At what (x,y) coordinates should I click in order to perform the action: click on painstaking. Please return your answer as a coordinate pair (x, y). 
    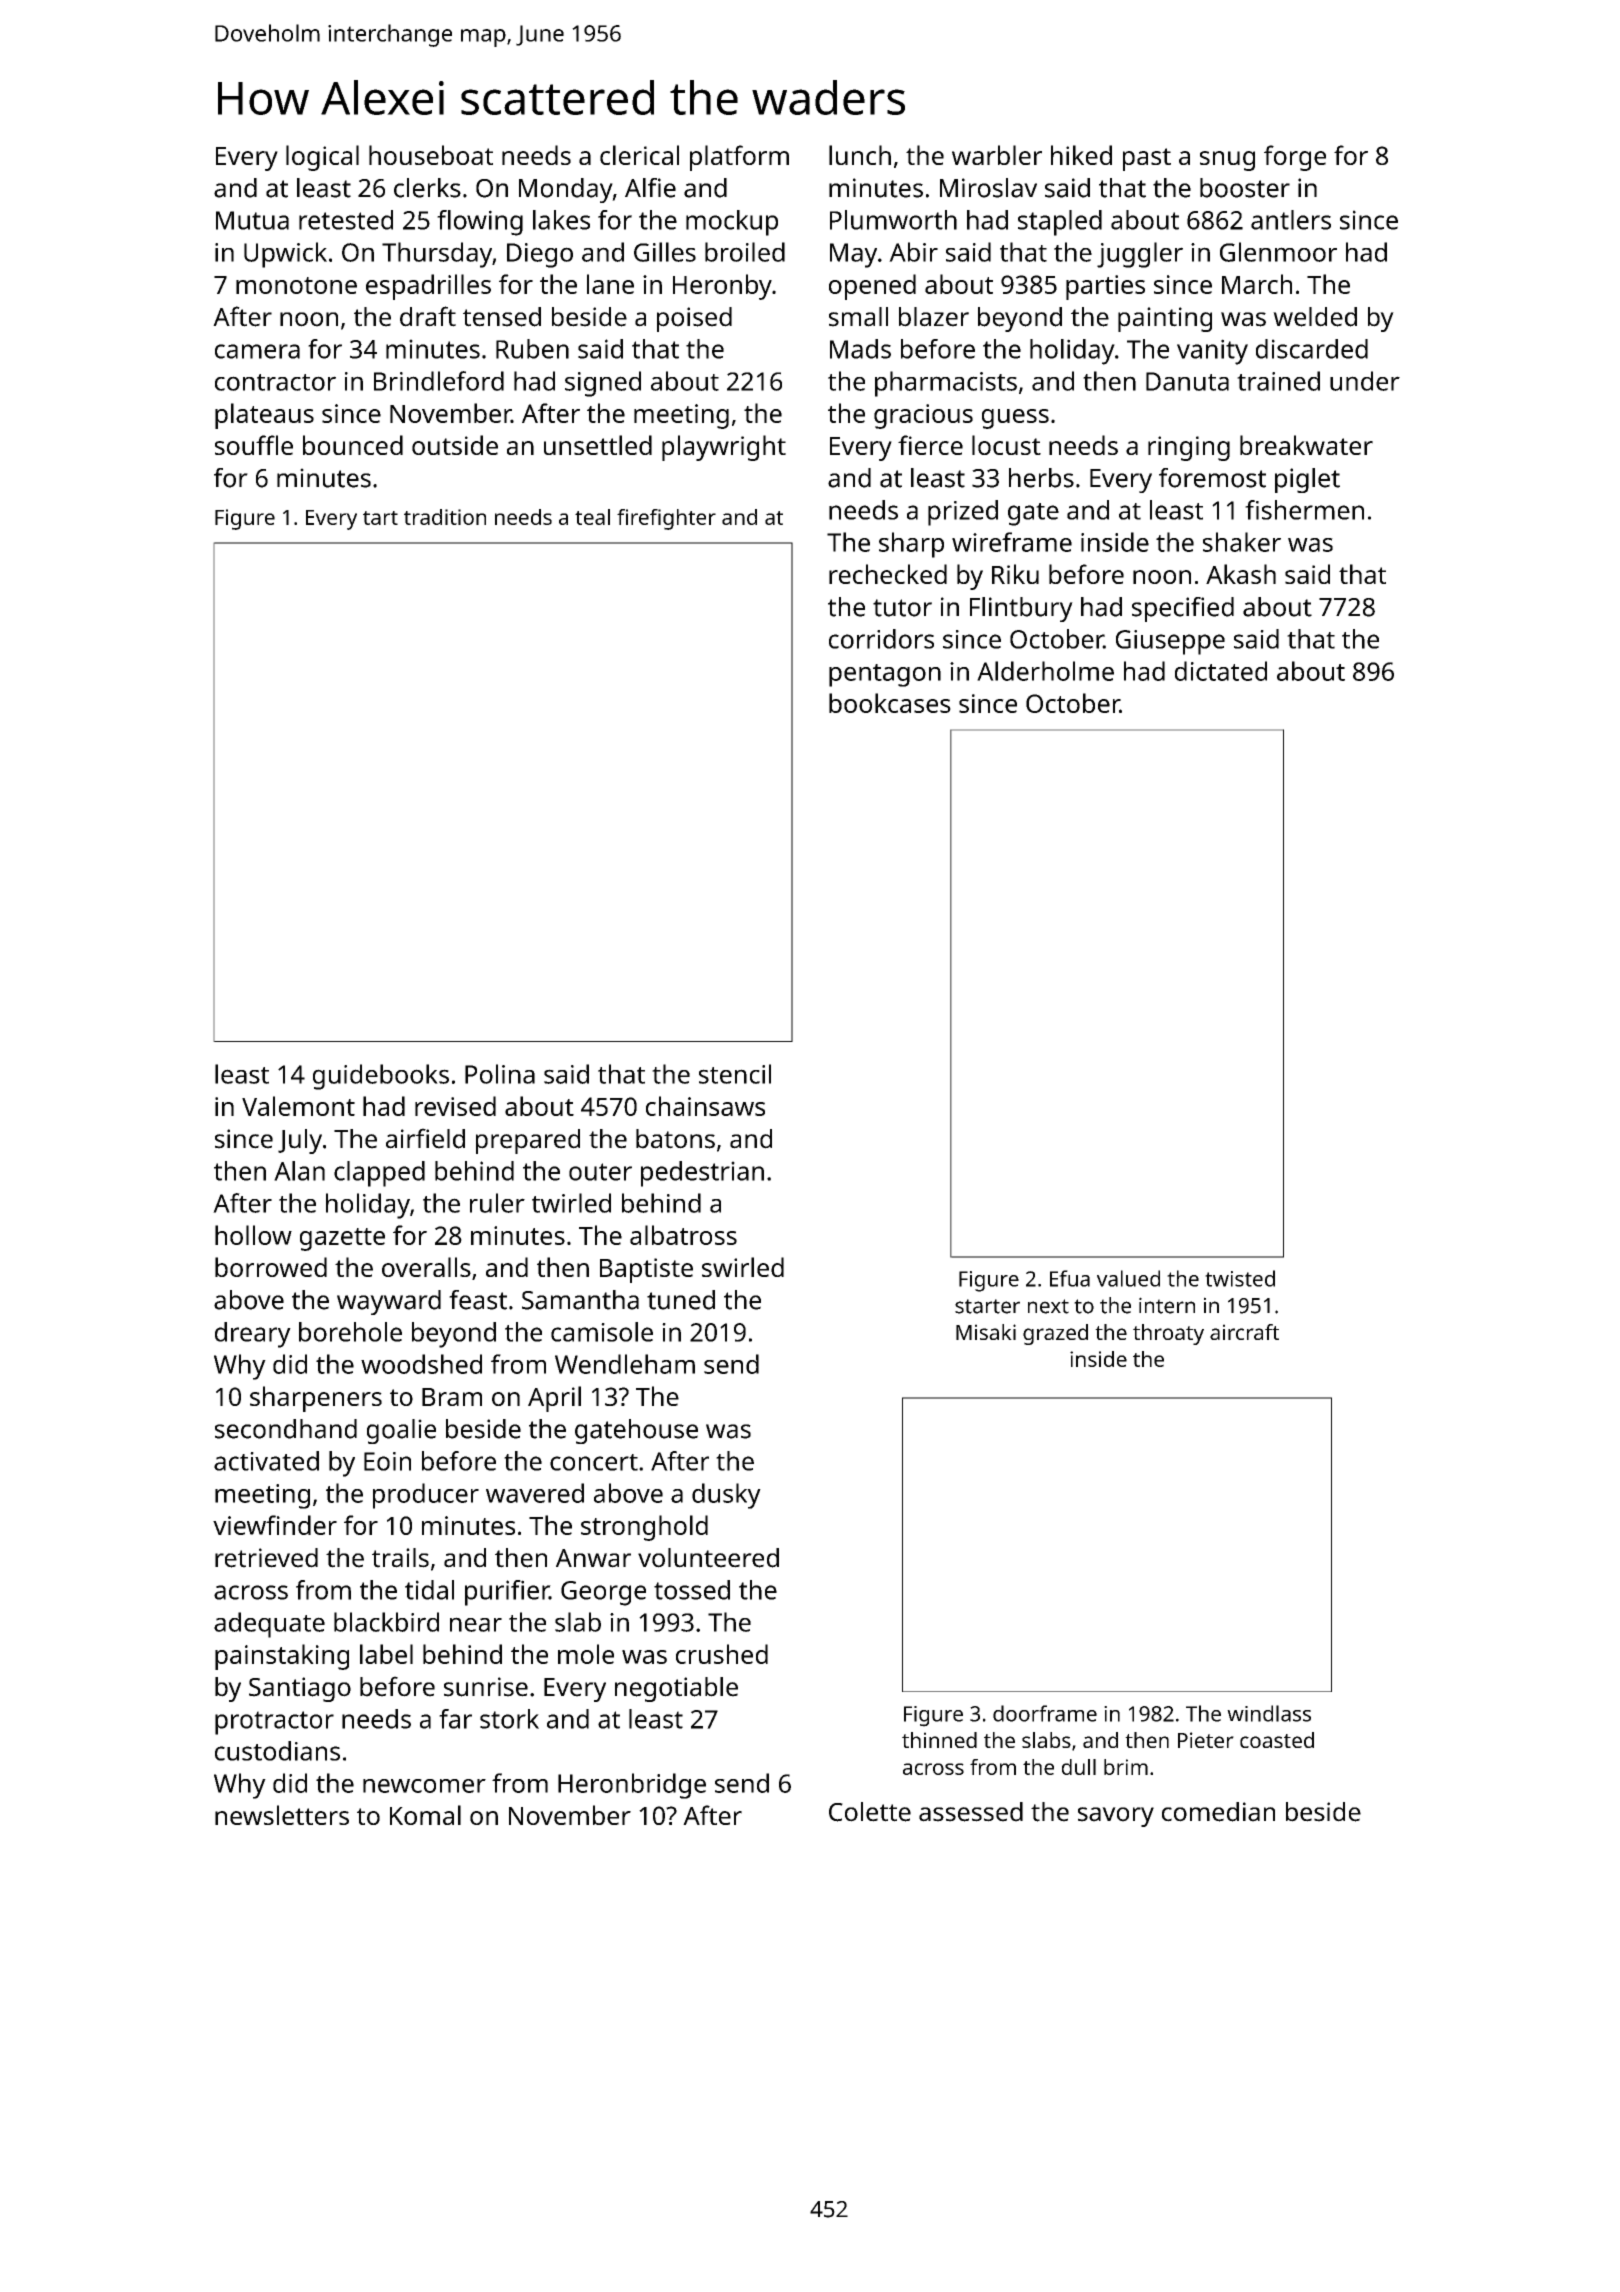
    Looking at the image, I should click on (282, 1657).
